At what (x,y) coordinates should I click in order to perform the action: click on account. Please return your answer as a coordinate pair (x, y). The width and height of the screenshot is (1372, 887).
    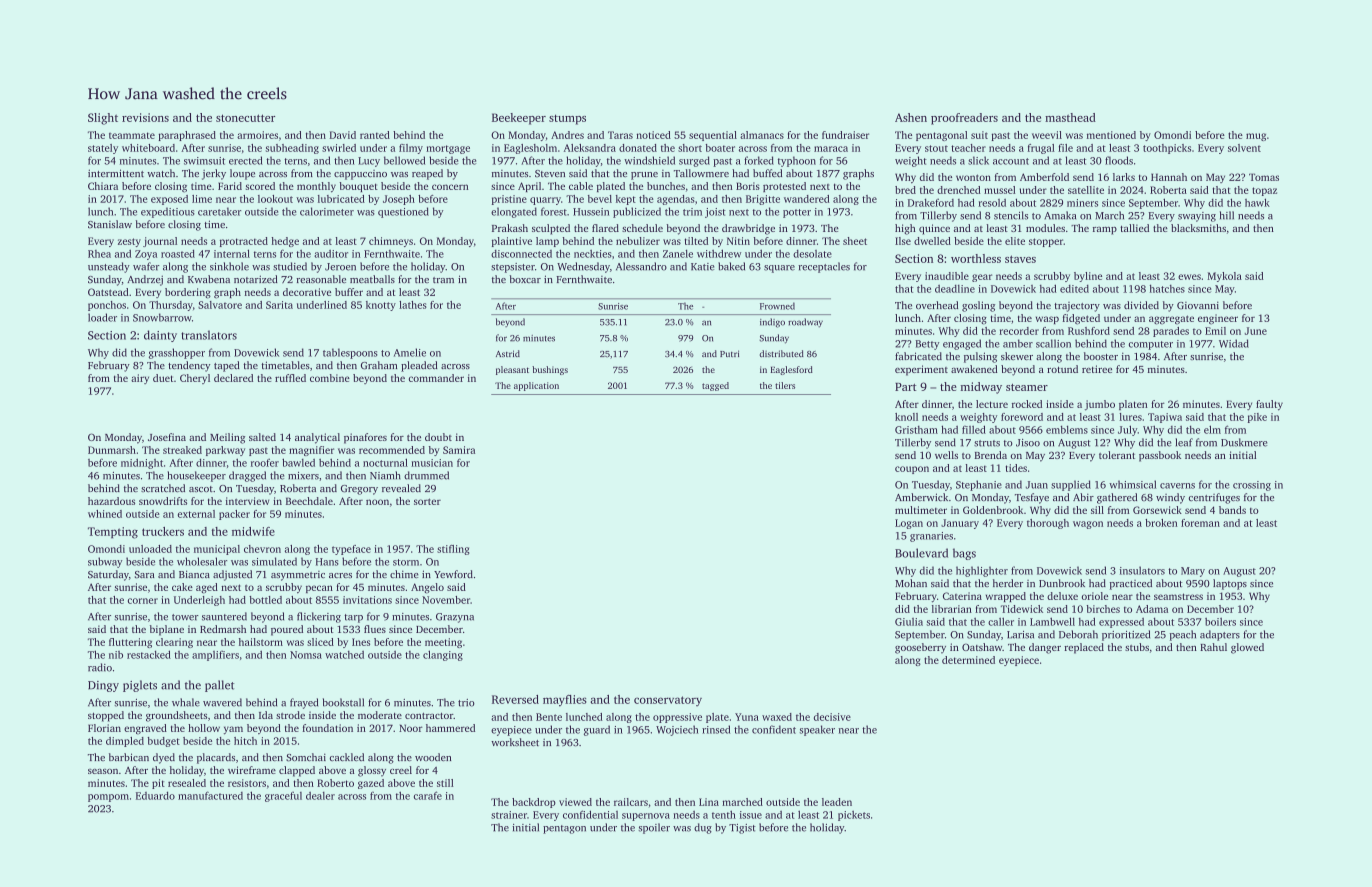
    Looking at the image, I should click on (1011, 161).
